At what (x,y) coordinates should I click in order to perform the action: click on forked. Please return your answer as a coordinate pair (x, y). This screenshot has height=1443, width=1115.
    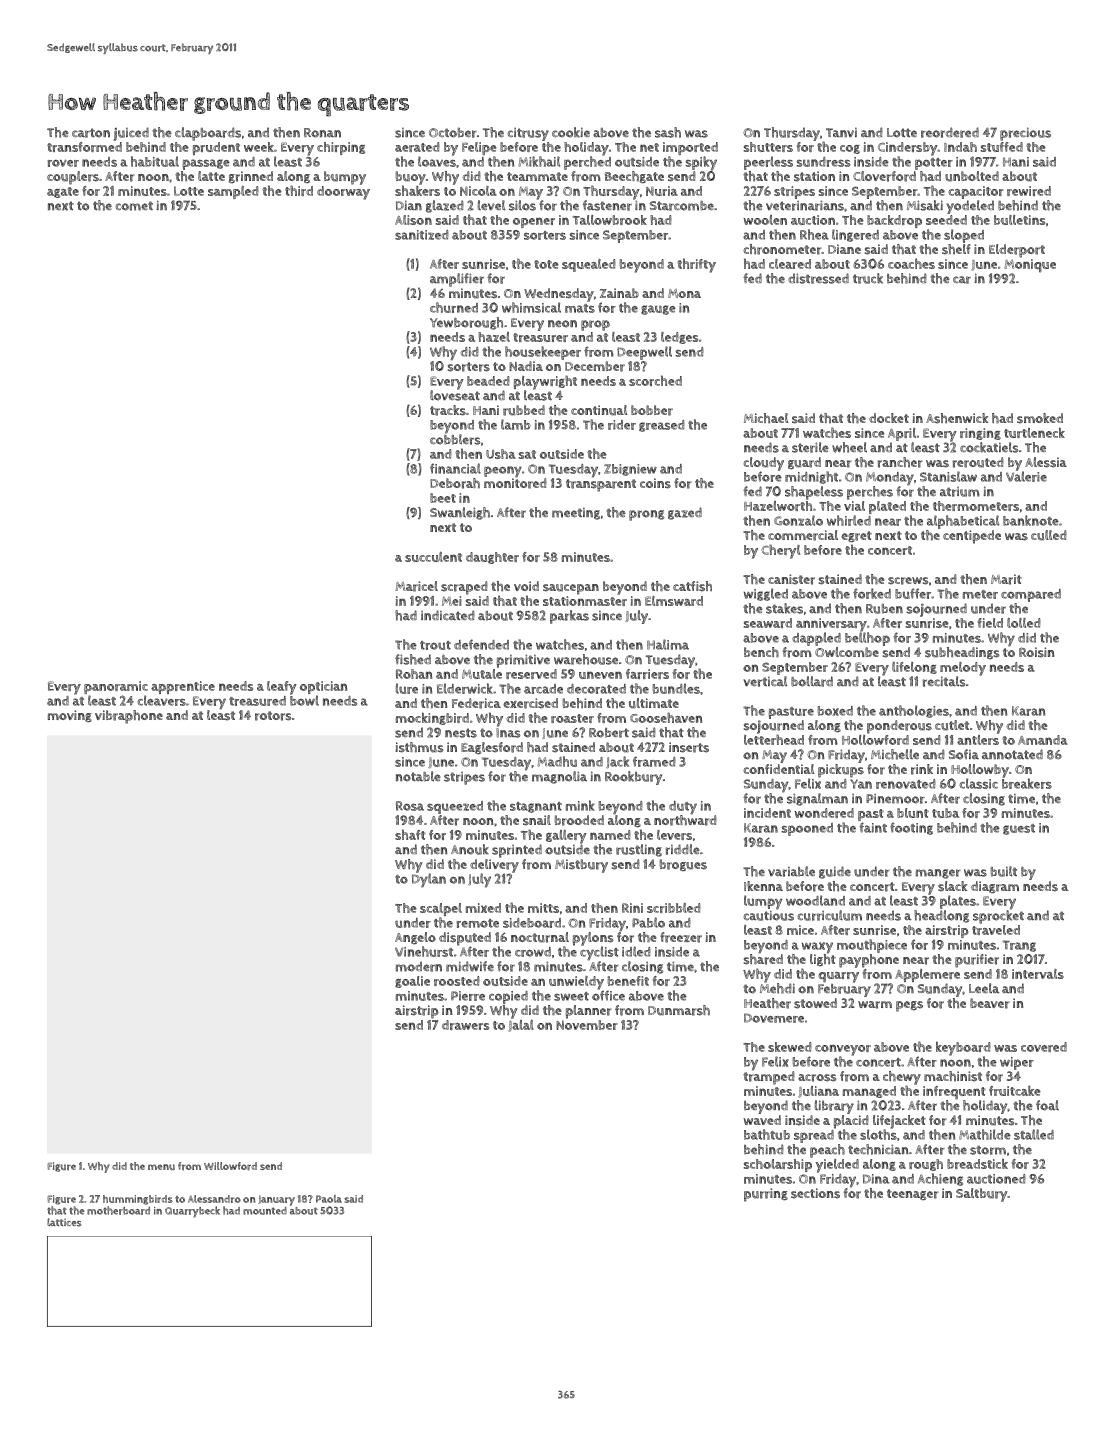
    Looking at the image, I should click on (872, 593).
